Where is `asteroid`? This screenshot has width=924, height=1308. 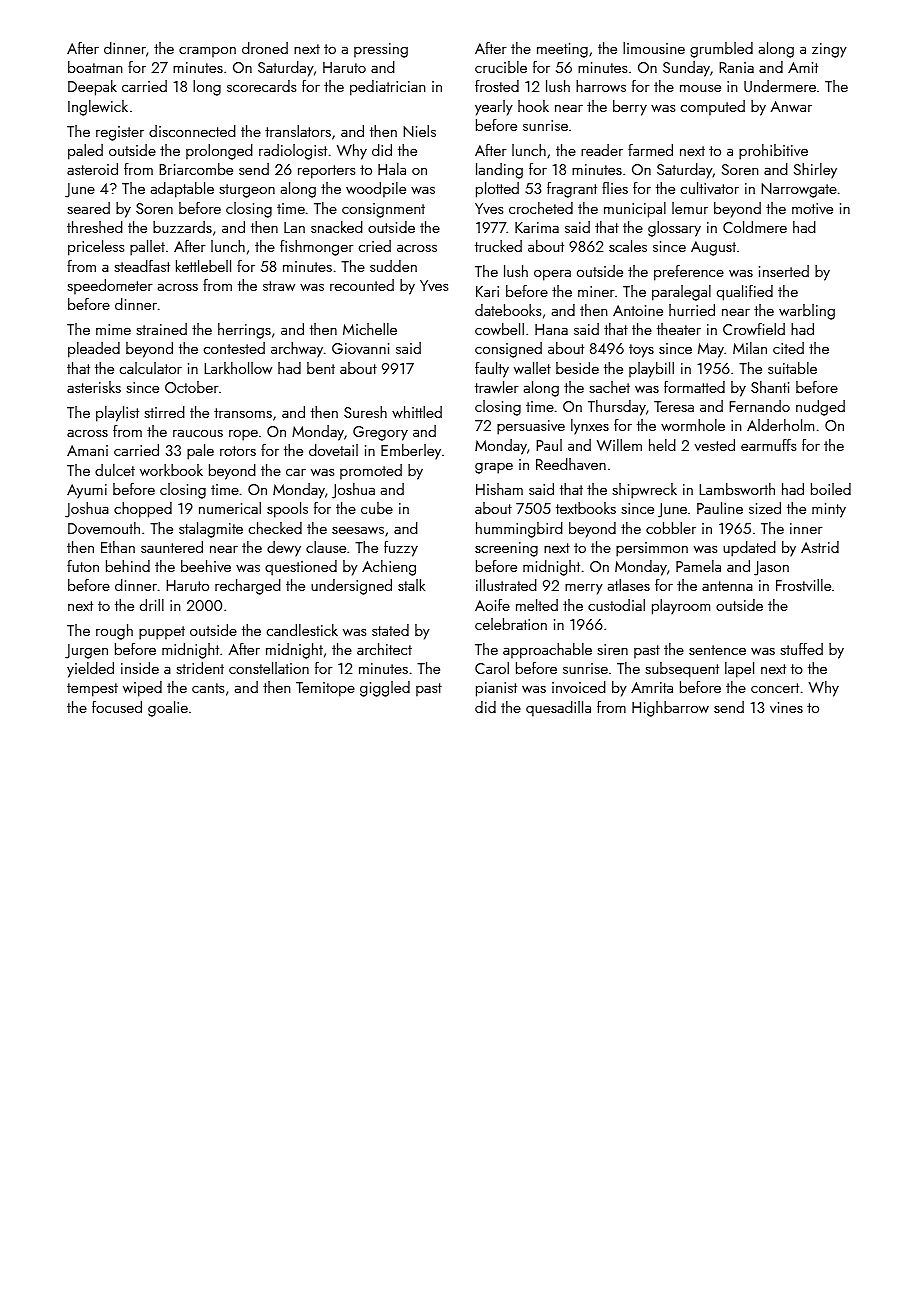
asteroid is located at coordinates (92, 169).
